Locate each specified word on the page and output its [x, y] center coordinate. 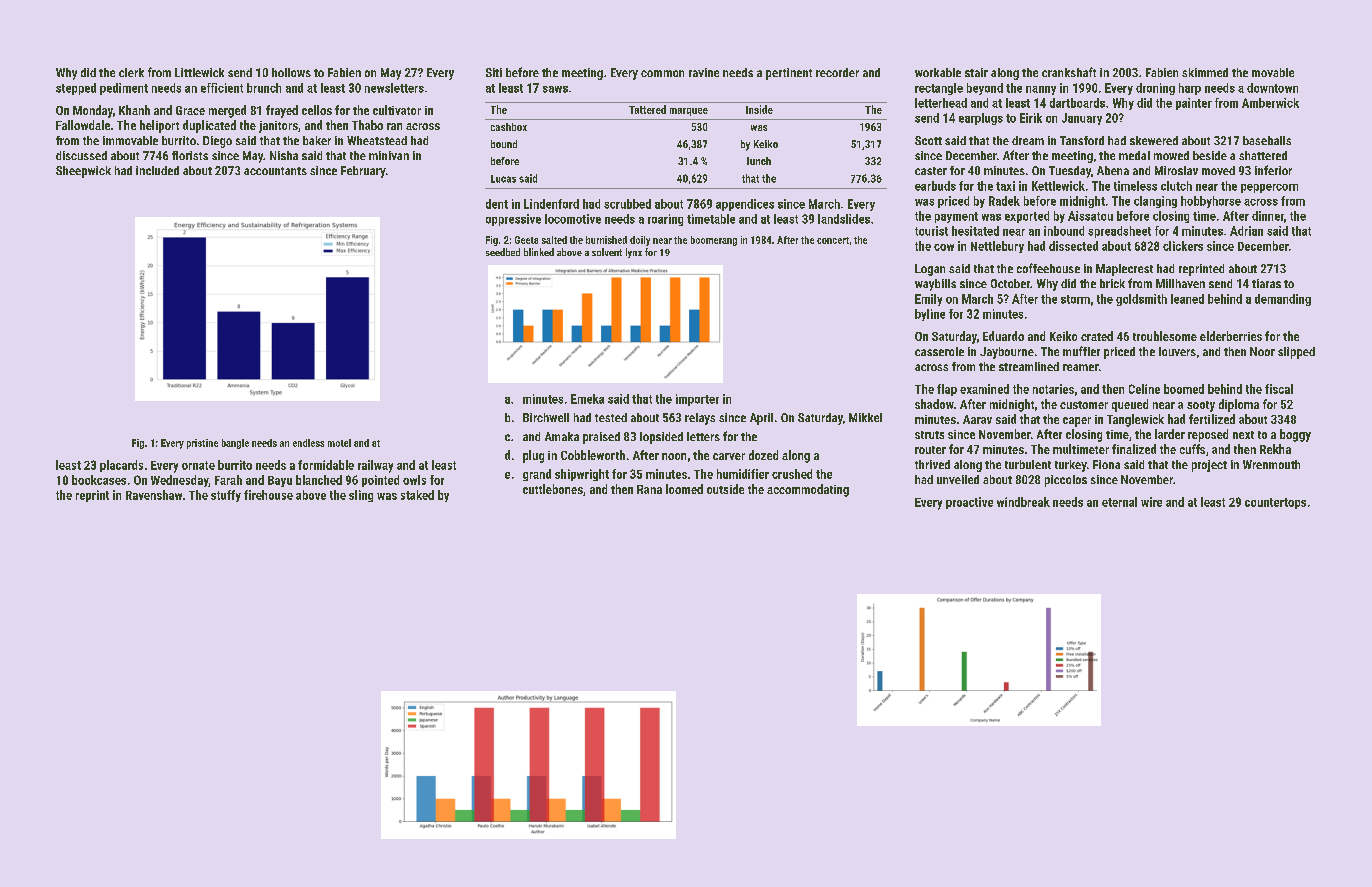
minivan [389, 155]
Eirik [1031, 118]
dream [1028, 140]
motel [339, 443]
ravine [704, 72]
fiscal [1279, 389]
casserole [939, 351]
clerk [131, 72]
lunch [759, 161]
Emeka [587, 399]
